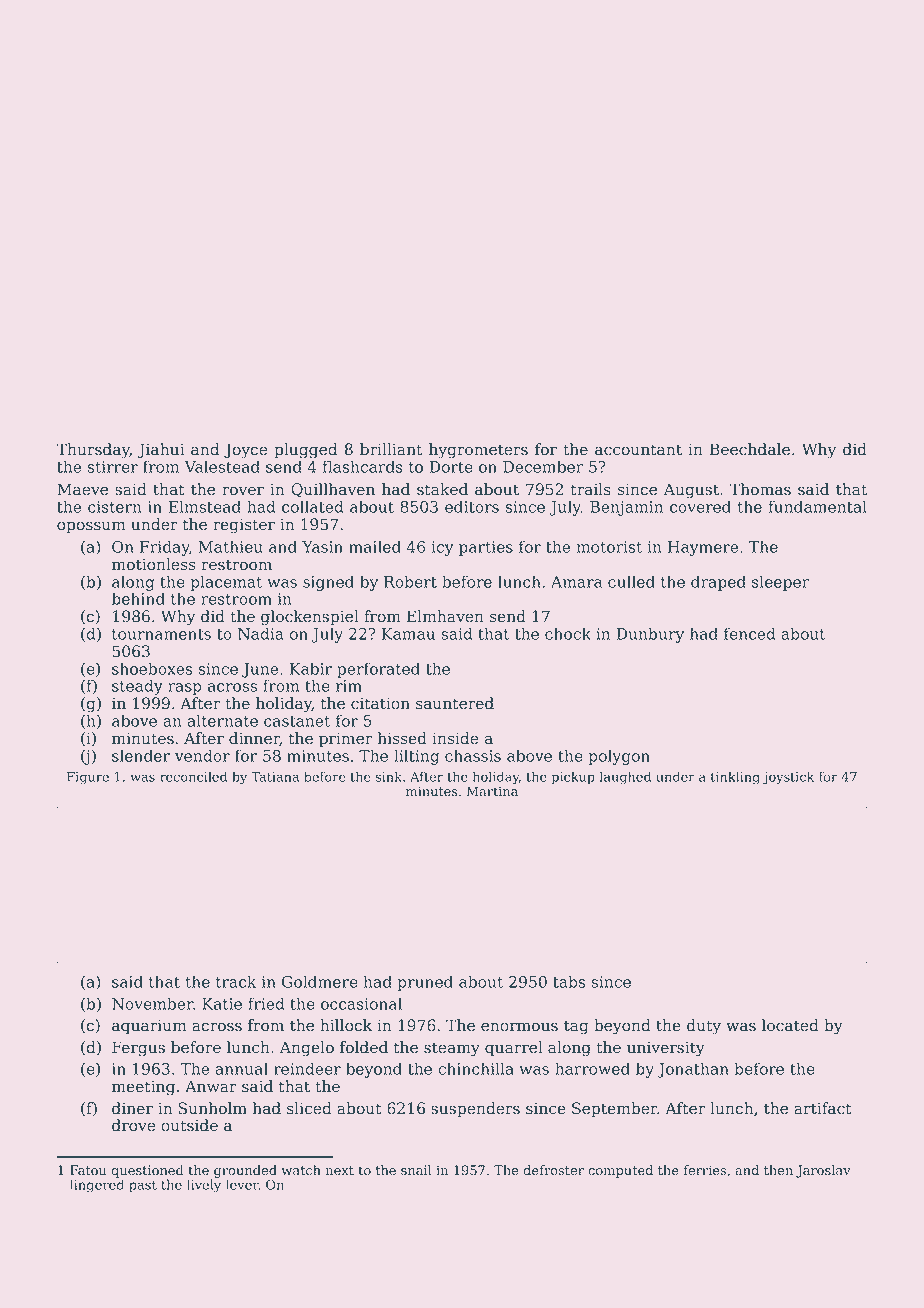 Image resolution: width=924 pixels, height=1308 pixels. I want to click on sauntered, so click(455, 703).
